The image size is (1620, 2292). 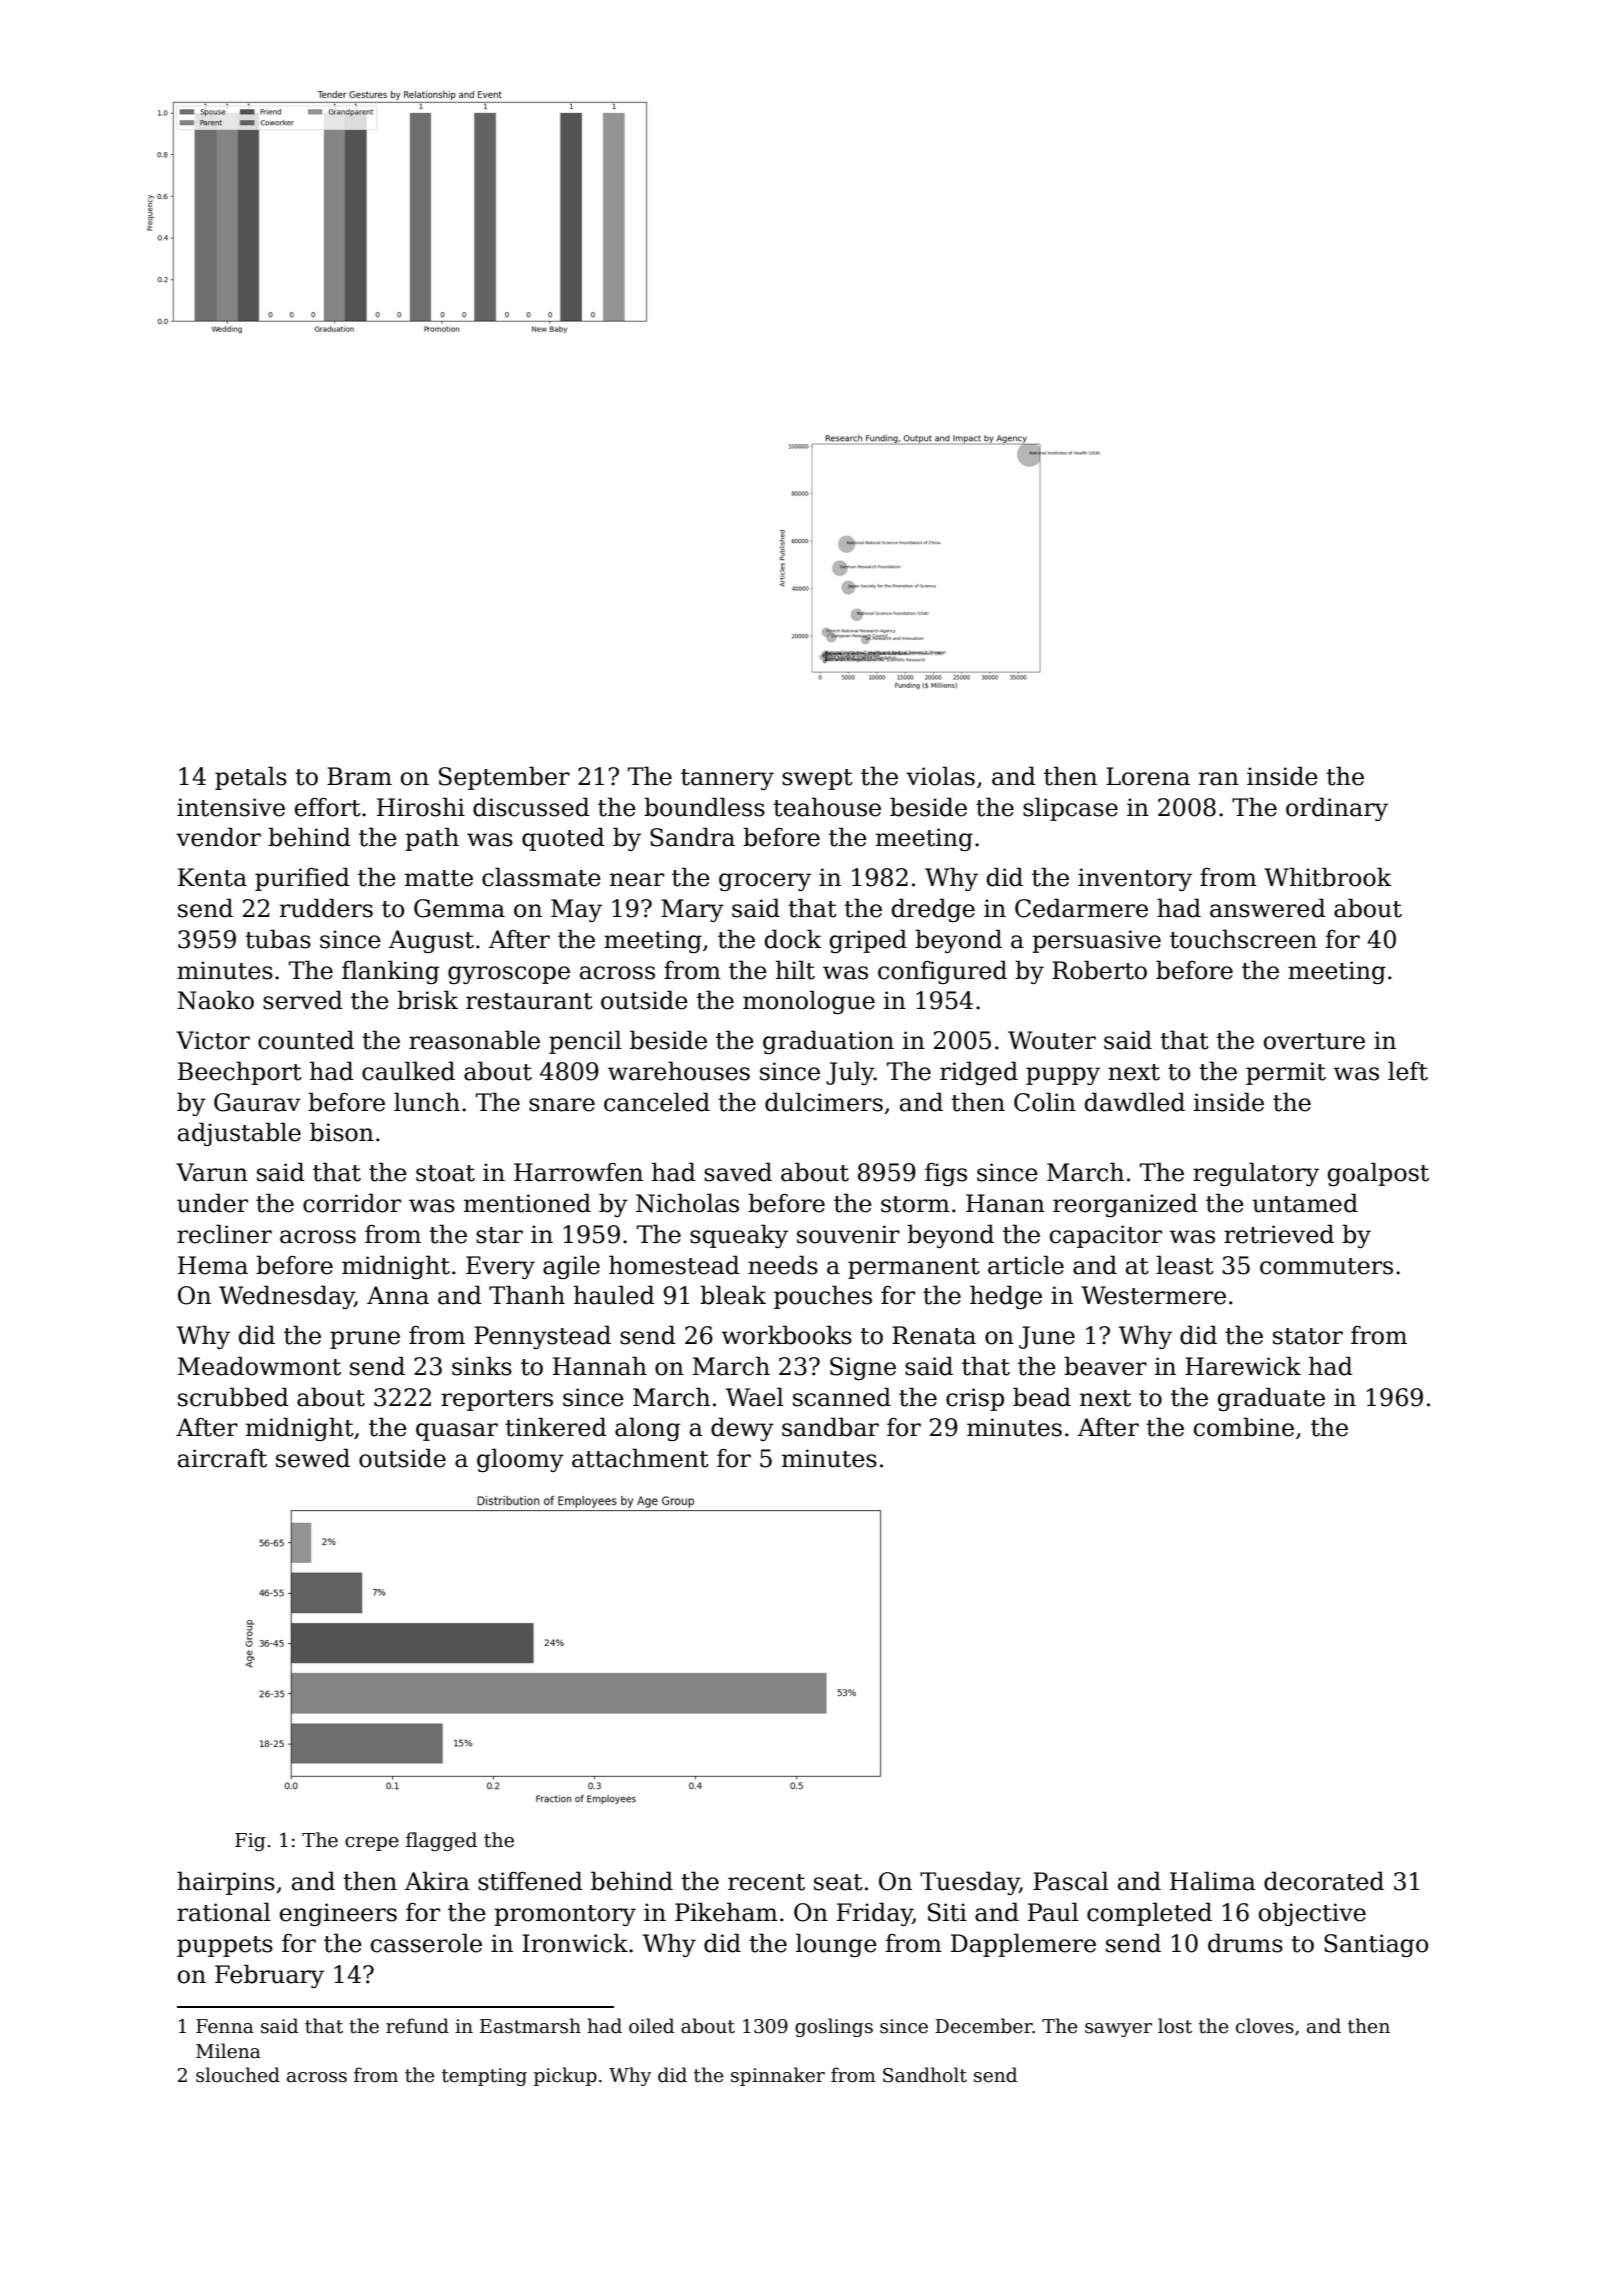 I want to click on beaver, so click(x=1105, y=1366).
